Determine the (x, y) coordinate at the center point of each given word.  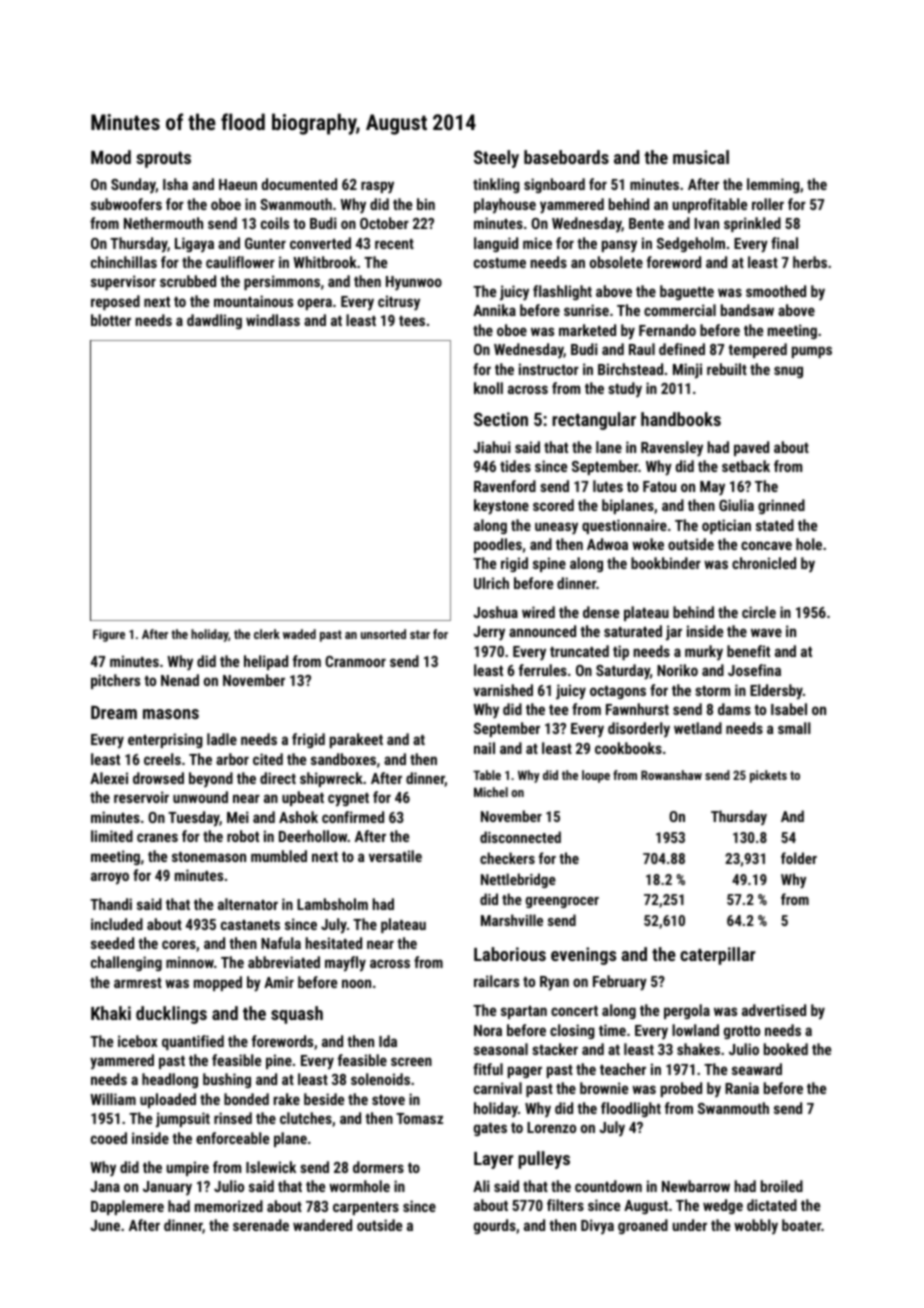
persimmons (282, 282)
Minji (687, 371)
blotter (111, 320)
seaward (757, 1069)
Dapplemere (127, 1207)
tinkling (496, 185)
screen (411, 1061)
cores (179, 944)
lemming (773, 185)
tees (412, 321)
